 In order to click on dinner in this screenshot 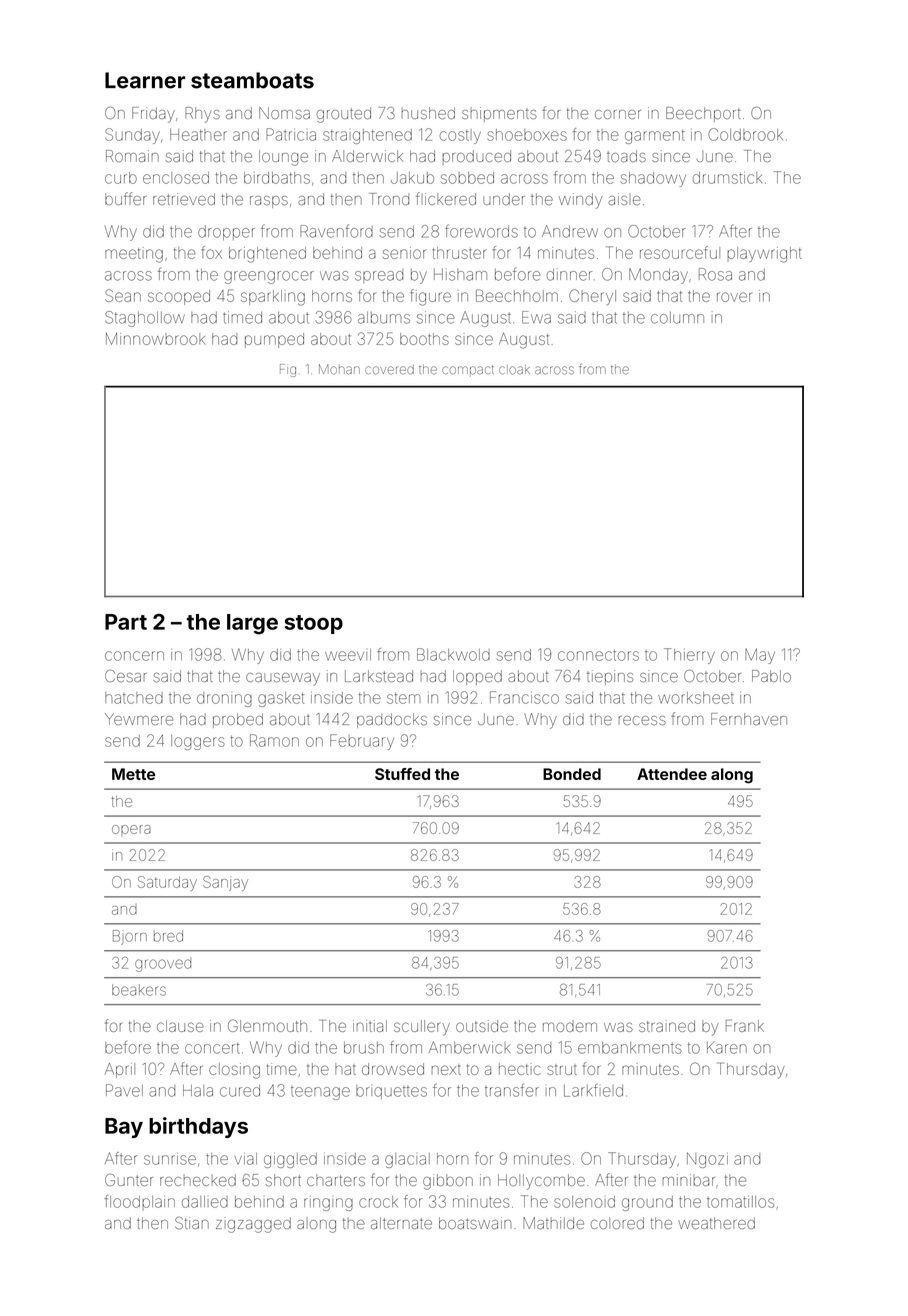, I will do `click(569, 274)`.
